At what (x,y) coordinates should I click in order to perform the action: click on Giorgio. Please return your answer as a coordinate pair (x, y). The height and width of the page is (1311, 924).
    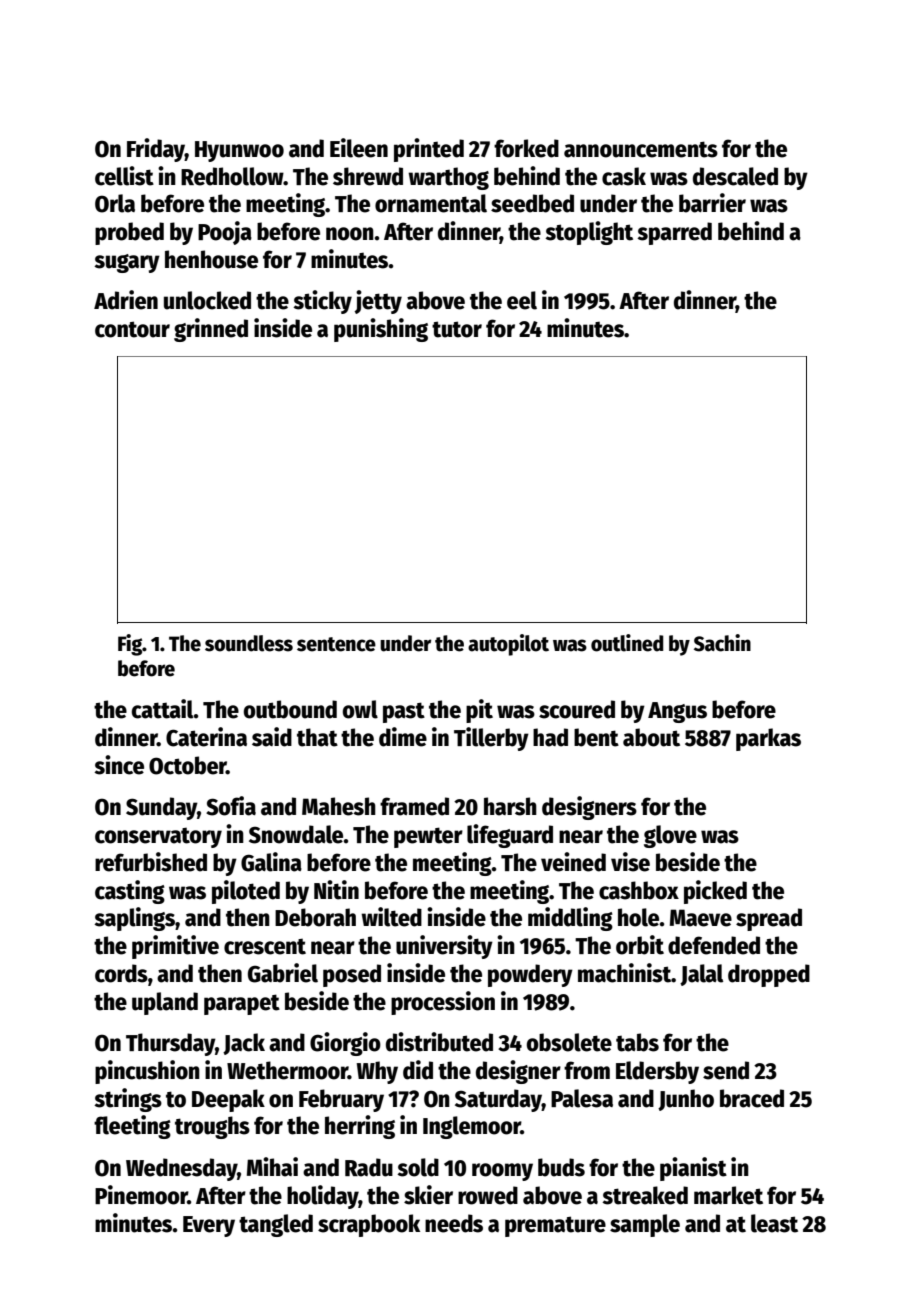
    Looking at the image, I should click on (345, 1044).
